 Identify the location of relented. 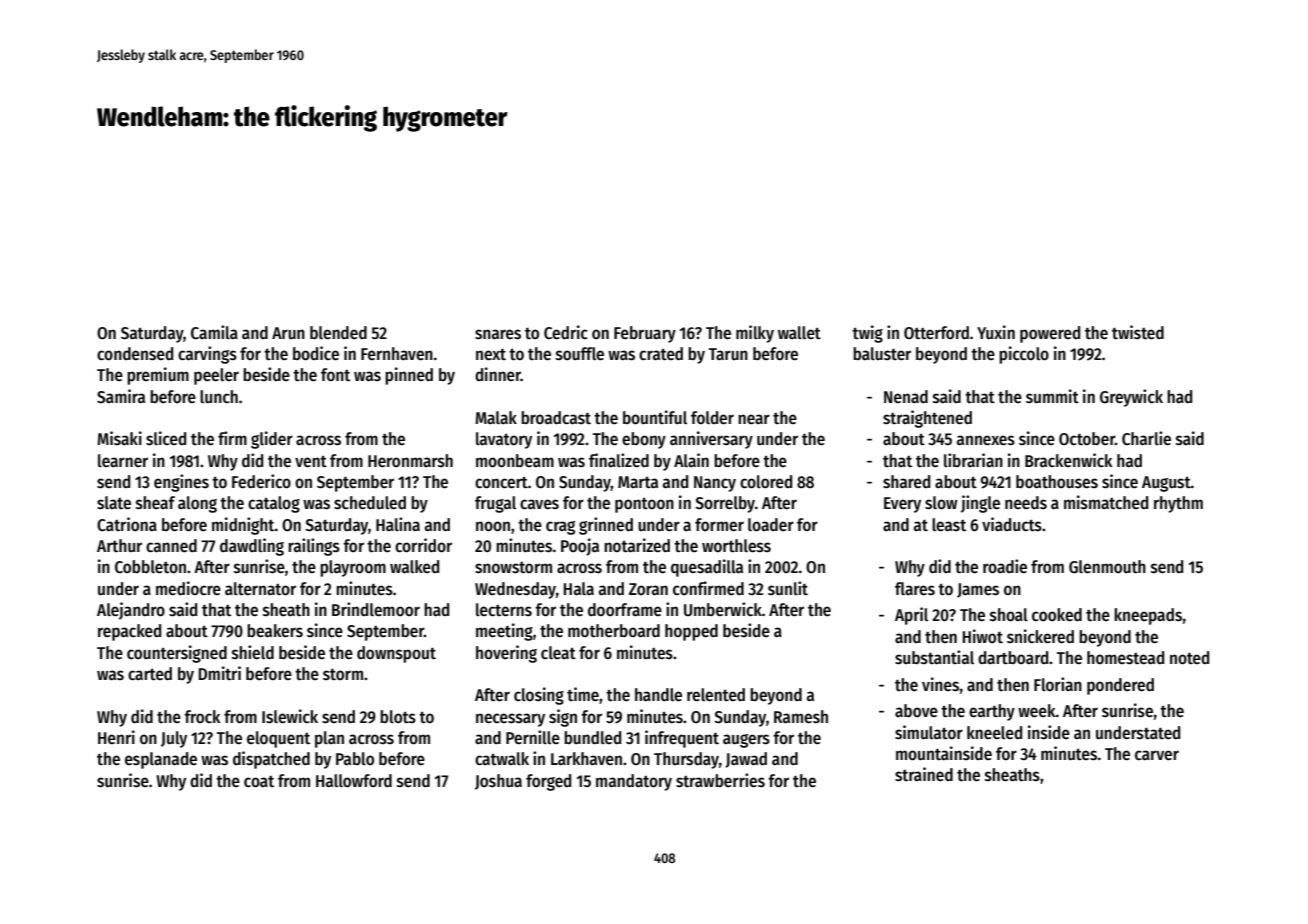
(716, 695).
